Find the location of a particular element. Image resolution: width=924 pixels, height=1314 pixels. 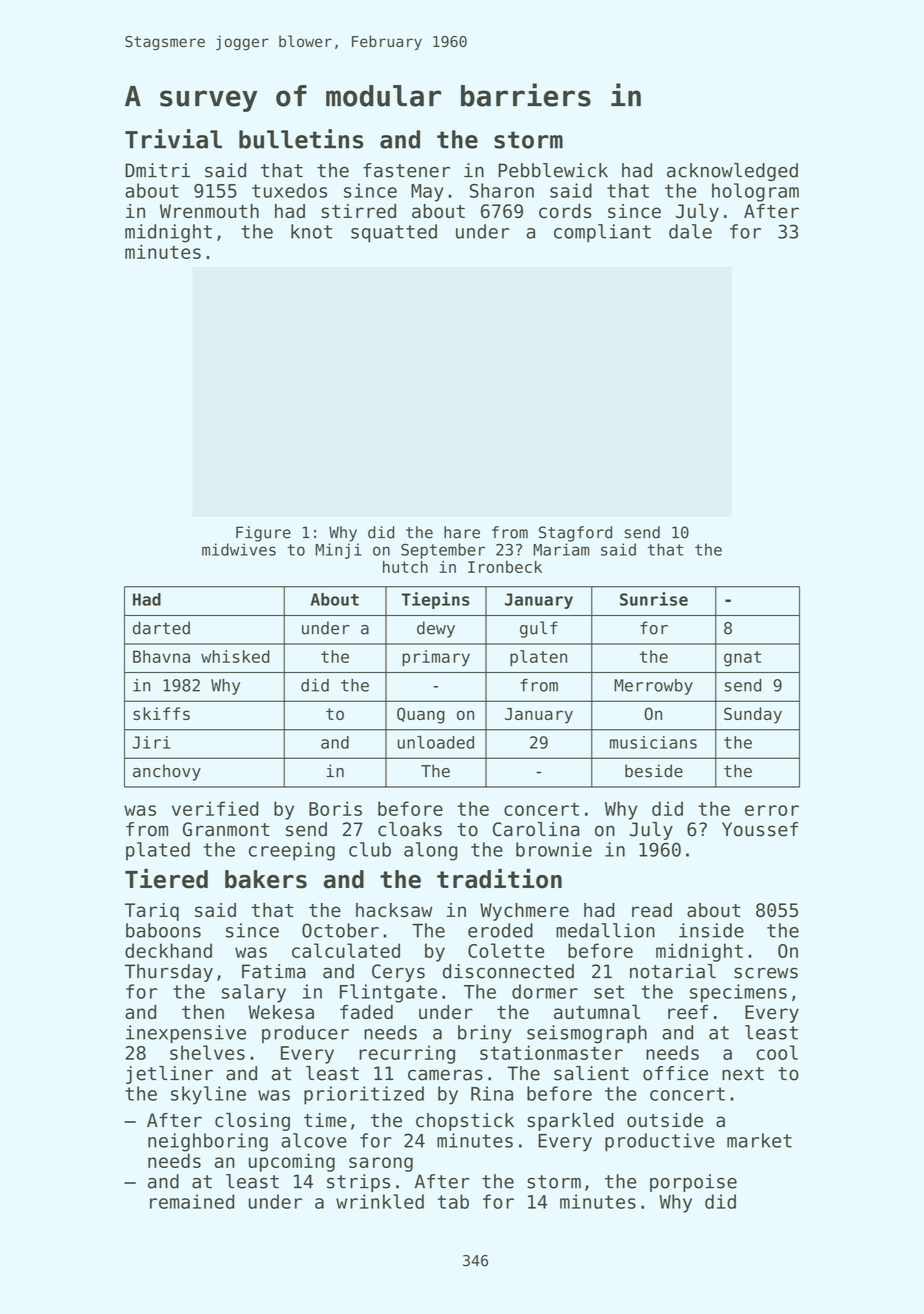

Trivial is located at coordinates (173, 139).
